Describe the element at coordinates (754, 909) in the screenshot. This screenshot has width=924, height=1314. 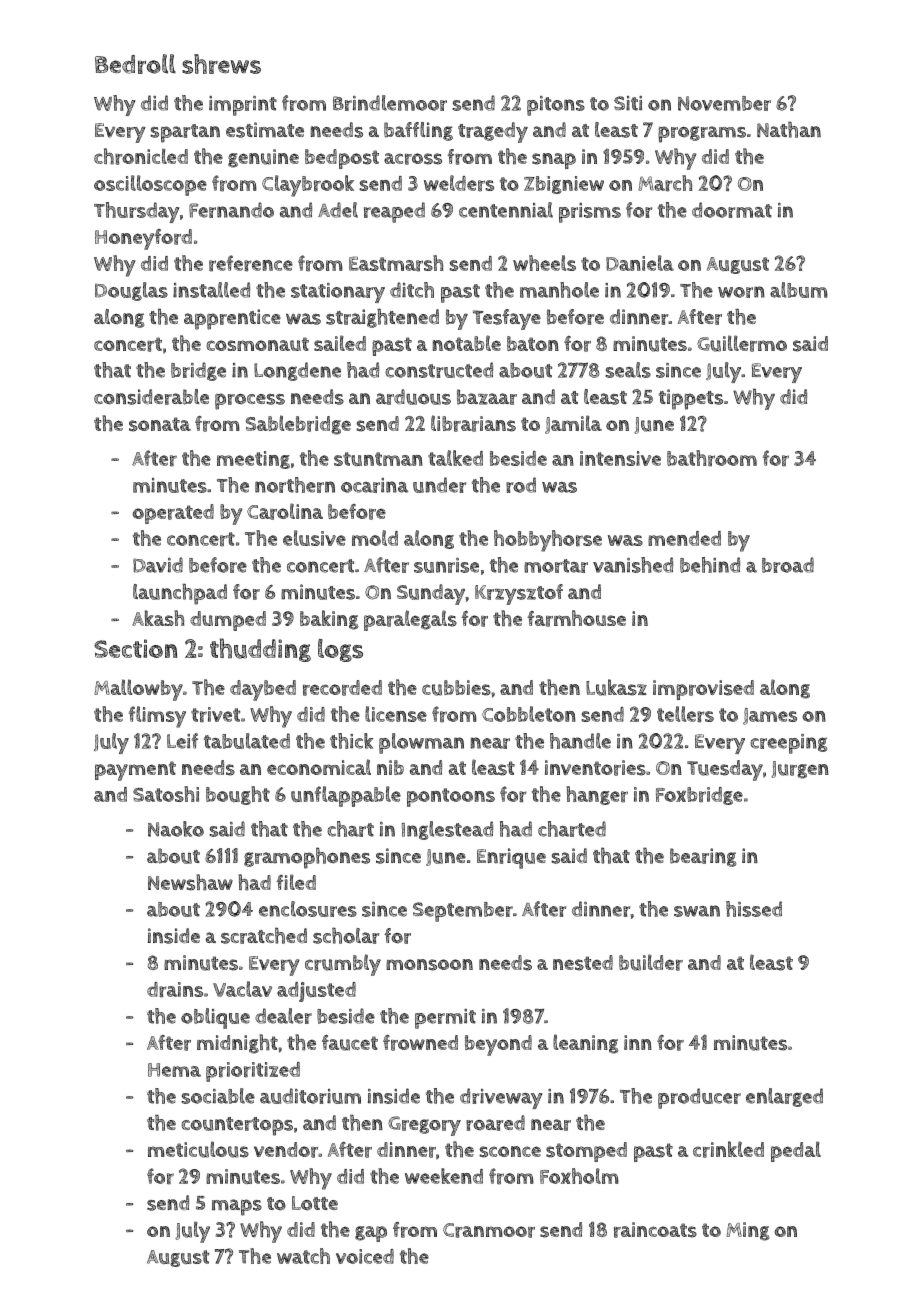
I see `hissed` at that location.
